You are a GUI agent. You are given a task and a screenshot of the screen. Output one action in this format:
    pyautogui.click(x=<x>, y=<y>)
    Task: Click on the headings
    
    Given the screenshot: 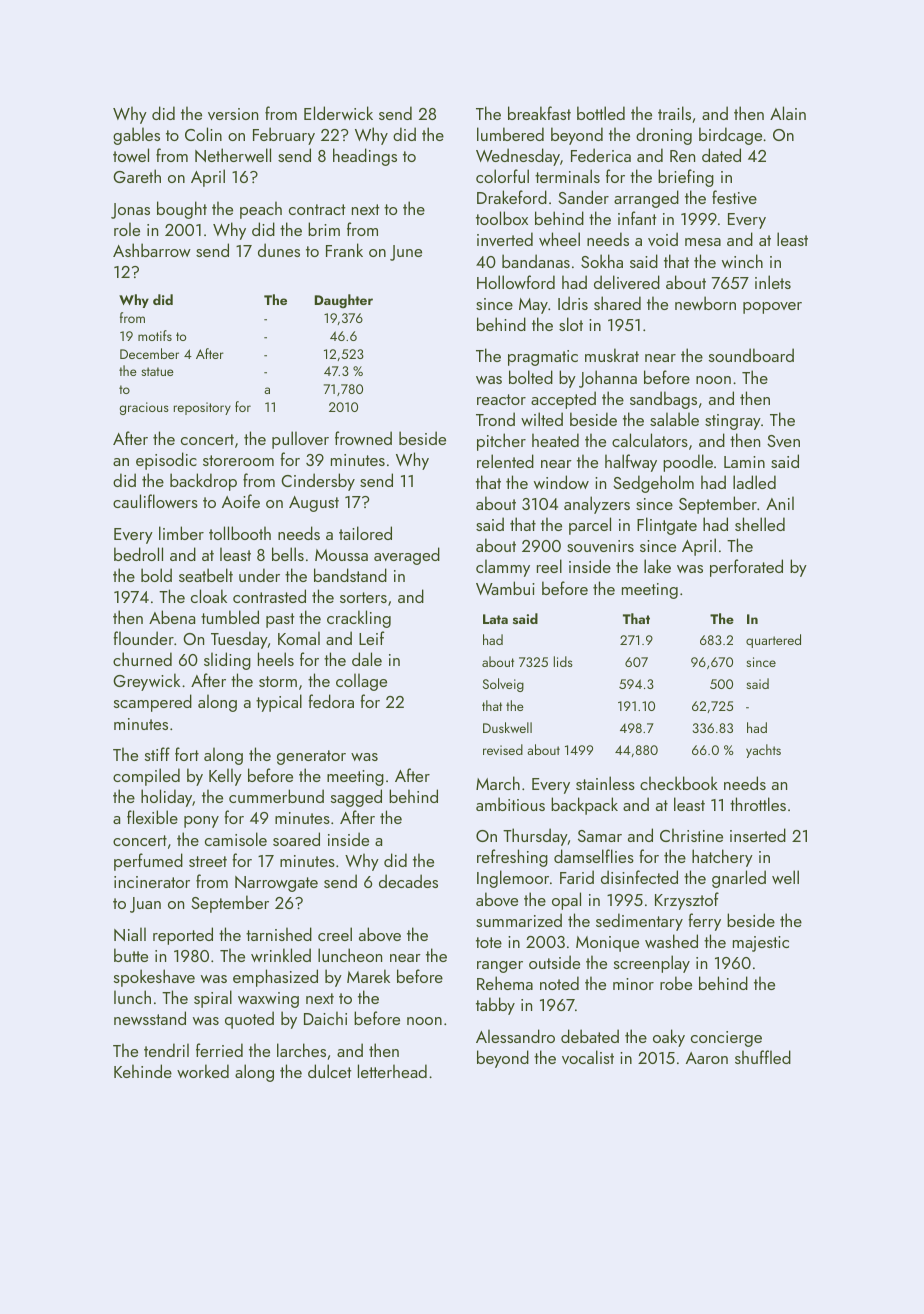 What is the action you would take?
    pyautogui.click(x=365, y=157)
